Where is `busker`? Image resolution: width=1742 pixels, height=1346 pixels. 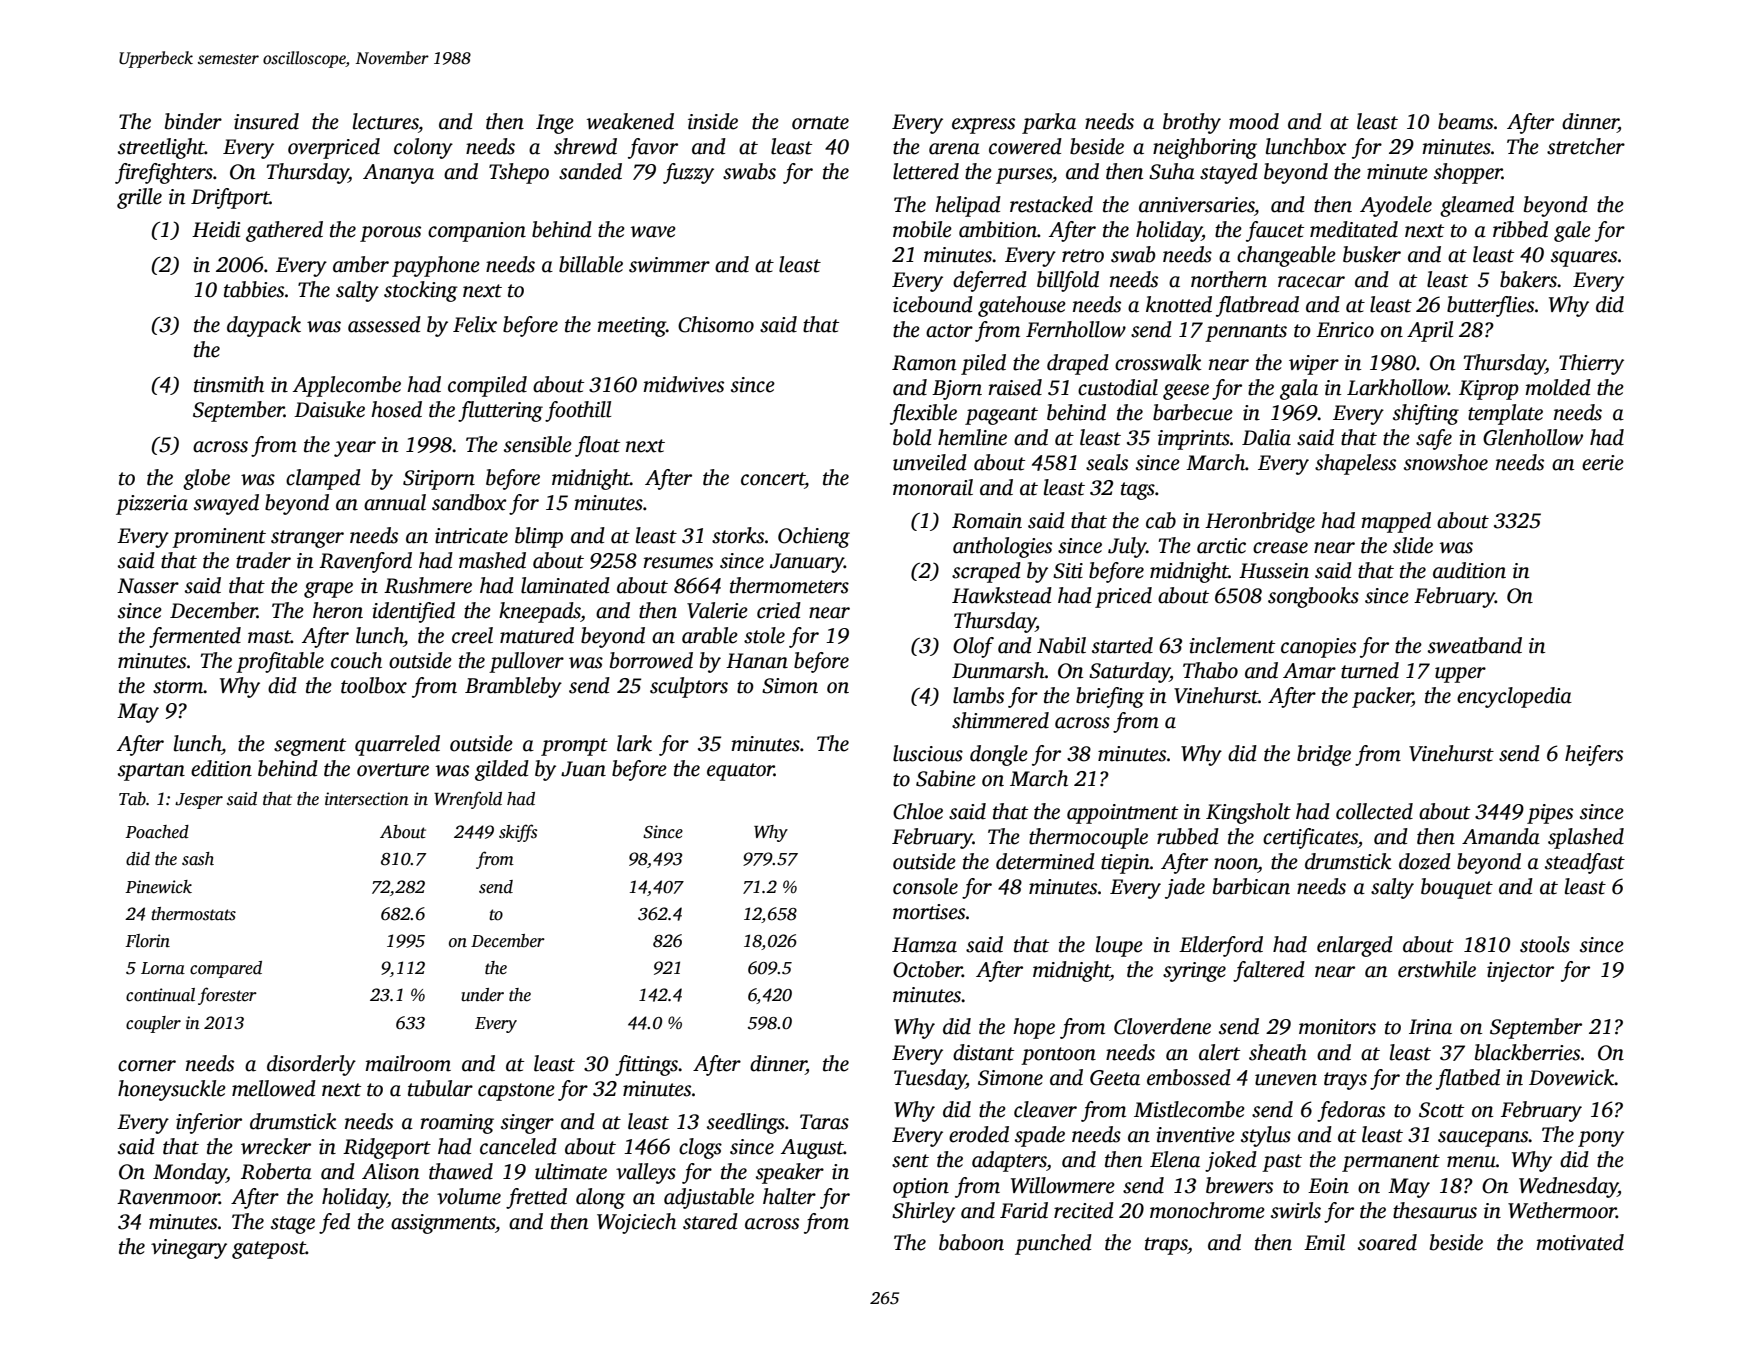 busker is located at coordinates (1372, 254).
